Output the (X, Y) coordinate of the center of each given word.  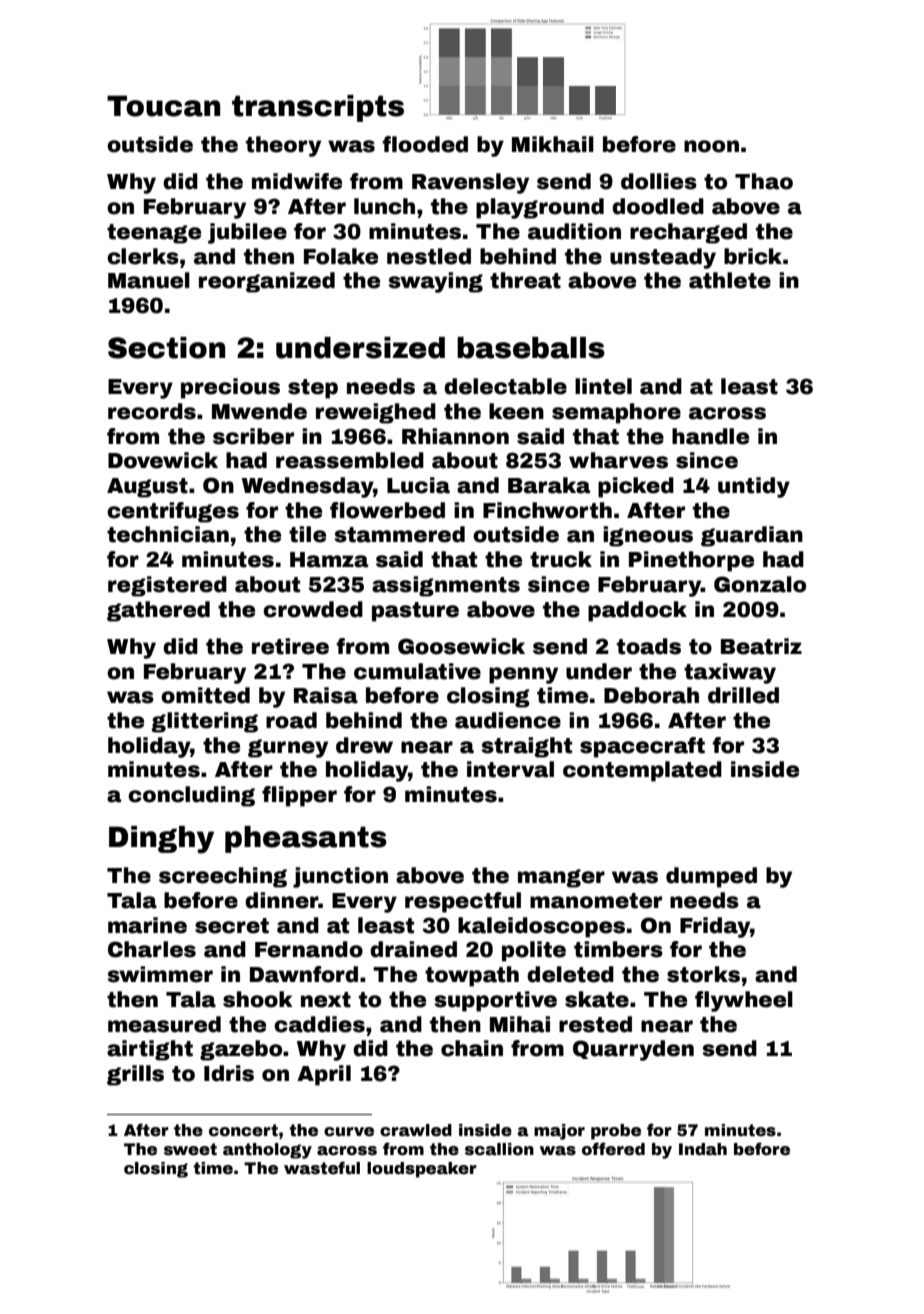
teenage (154, 234)
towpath (472, 976)
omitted (205, 695)
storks (703, 974)
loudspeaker (422, 1170)
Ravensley (470, 183)
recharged (688, 233)
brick (753, 256)
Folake (341, 256)
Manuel (149, 280)
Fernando (309, 949)
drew (364, 745)
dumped (711, 877)
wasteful (322, 1168)
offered (613, 1149)
